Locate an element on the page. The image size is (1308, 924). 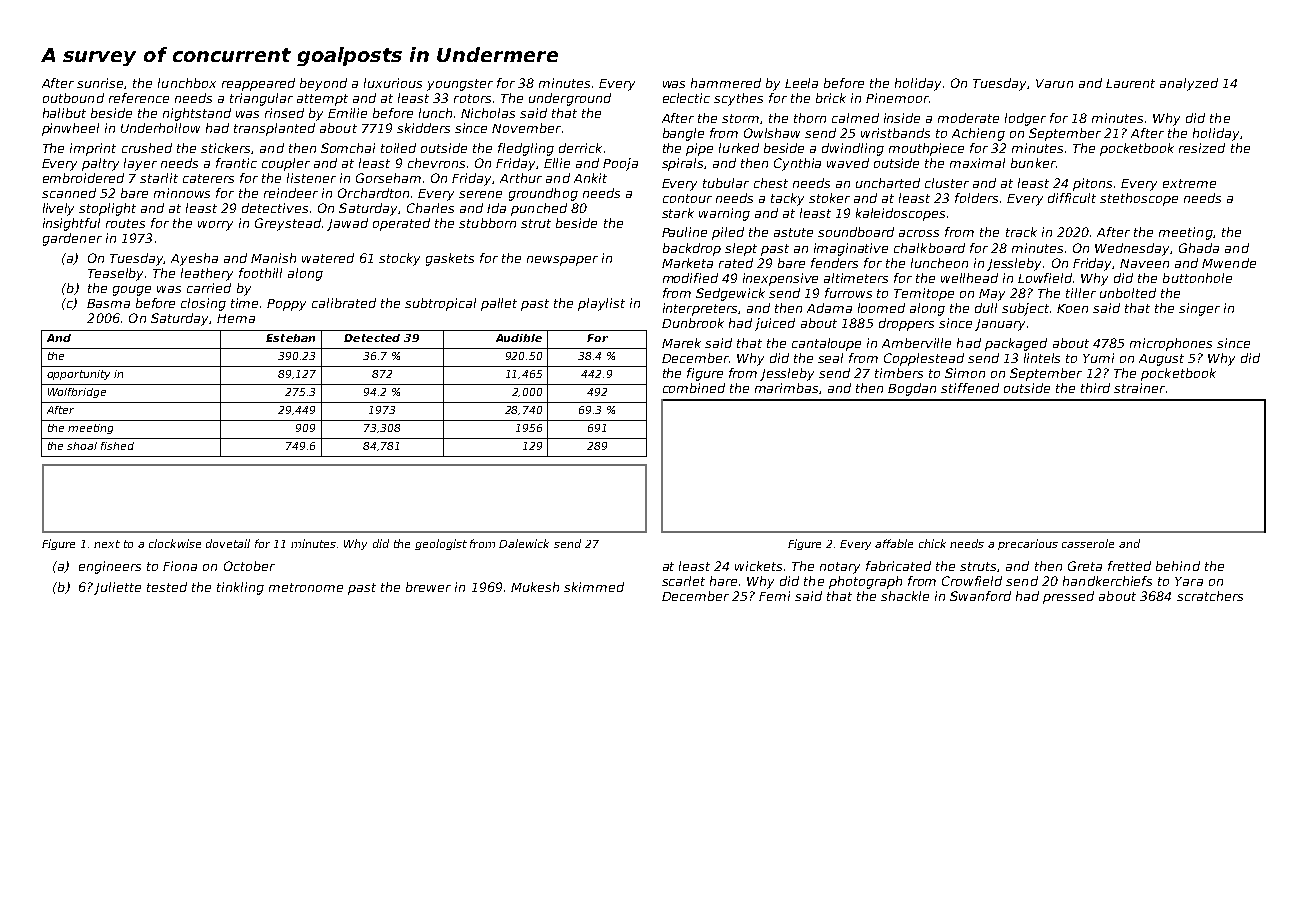
next is located at coordinates (107, 544).
